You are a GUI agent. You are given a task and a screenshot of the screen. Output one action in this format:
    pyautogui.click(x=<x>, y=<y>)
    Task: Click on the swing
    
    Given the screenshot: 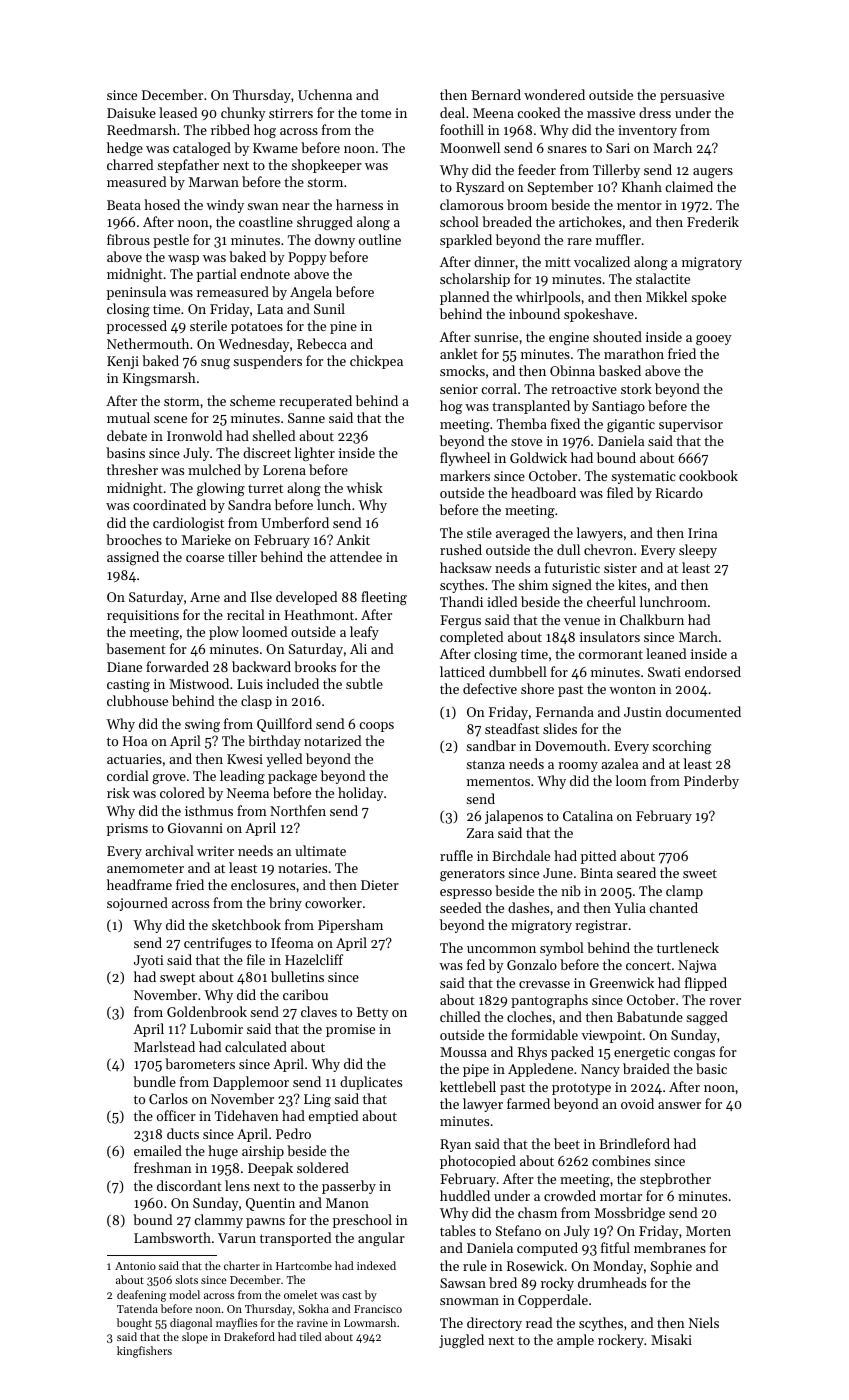 What is the action you would take?
    pyautogui.click(x=202, y=725)
